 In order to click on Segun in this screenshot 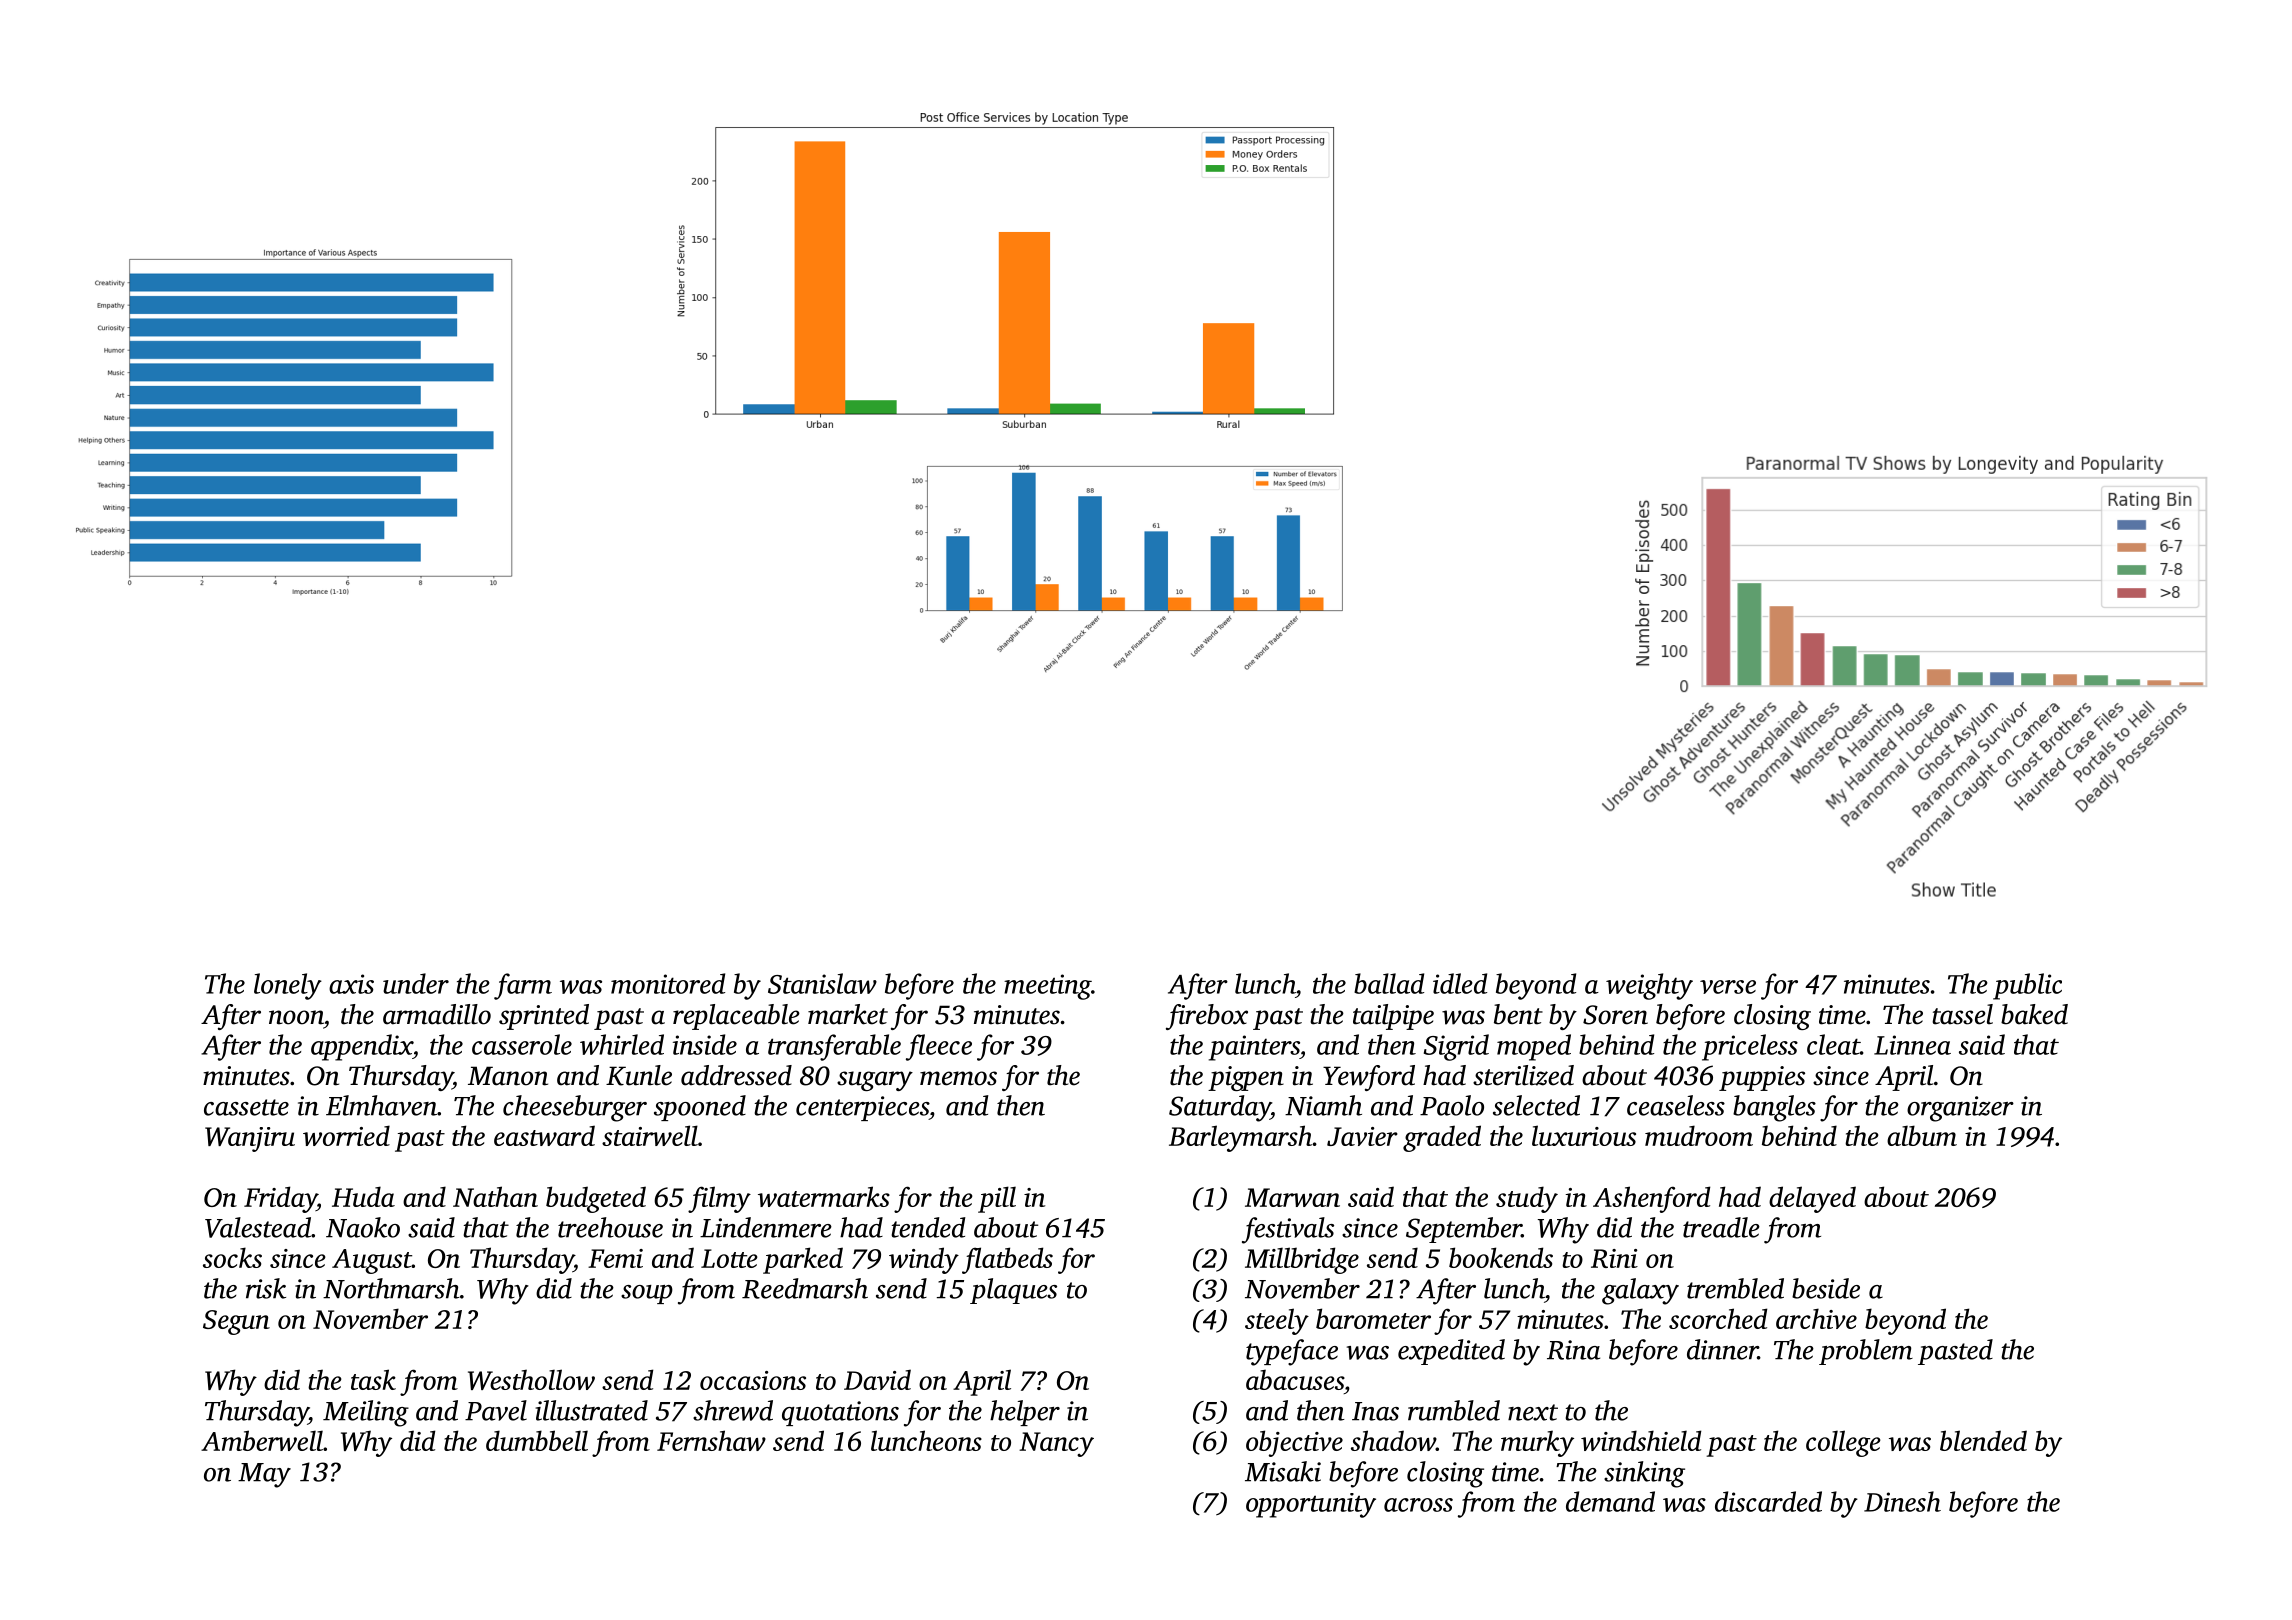, I will do `click(236, 1322)`.
